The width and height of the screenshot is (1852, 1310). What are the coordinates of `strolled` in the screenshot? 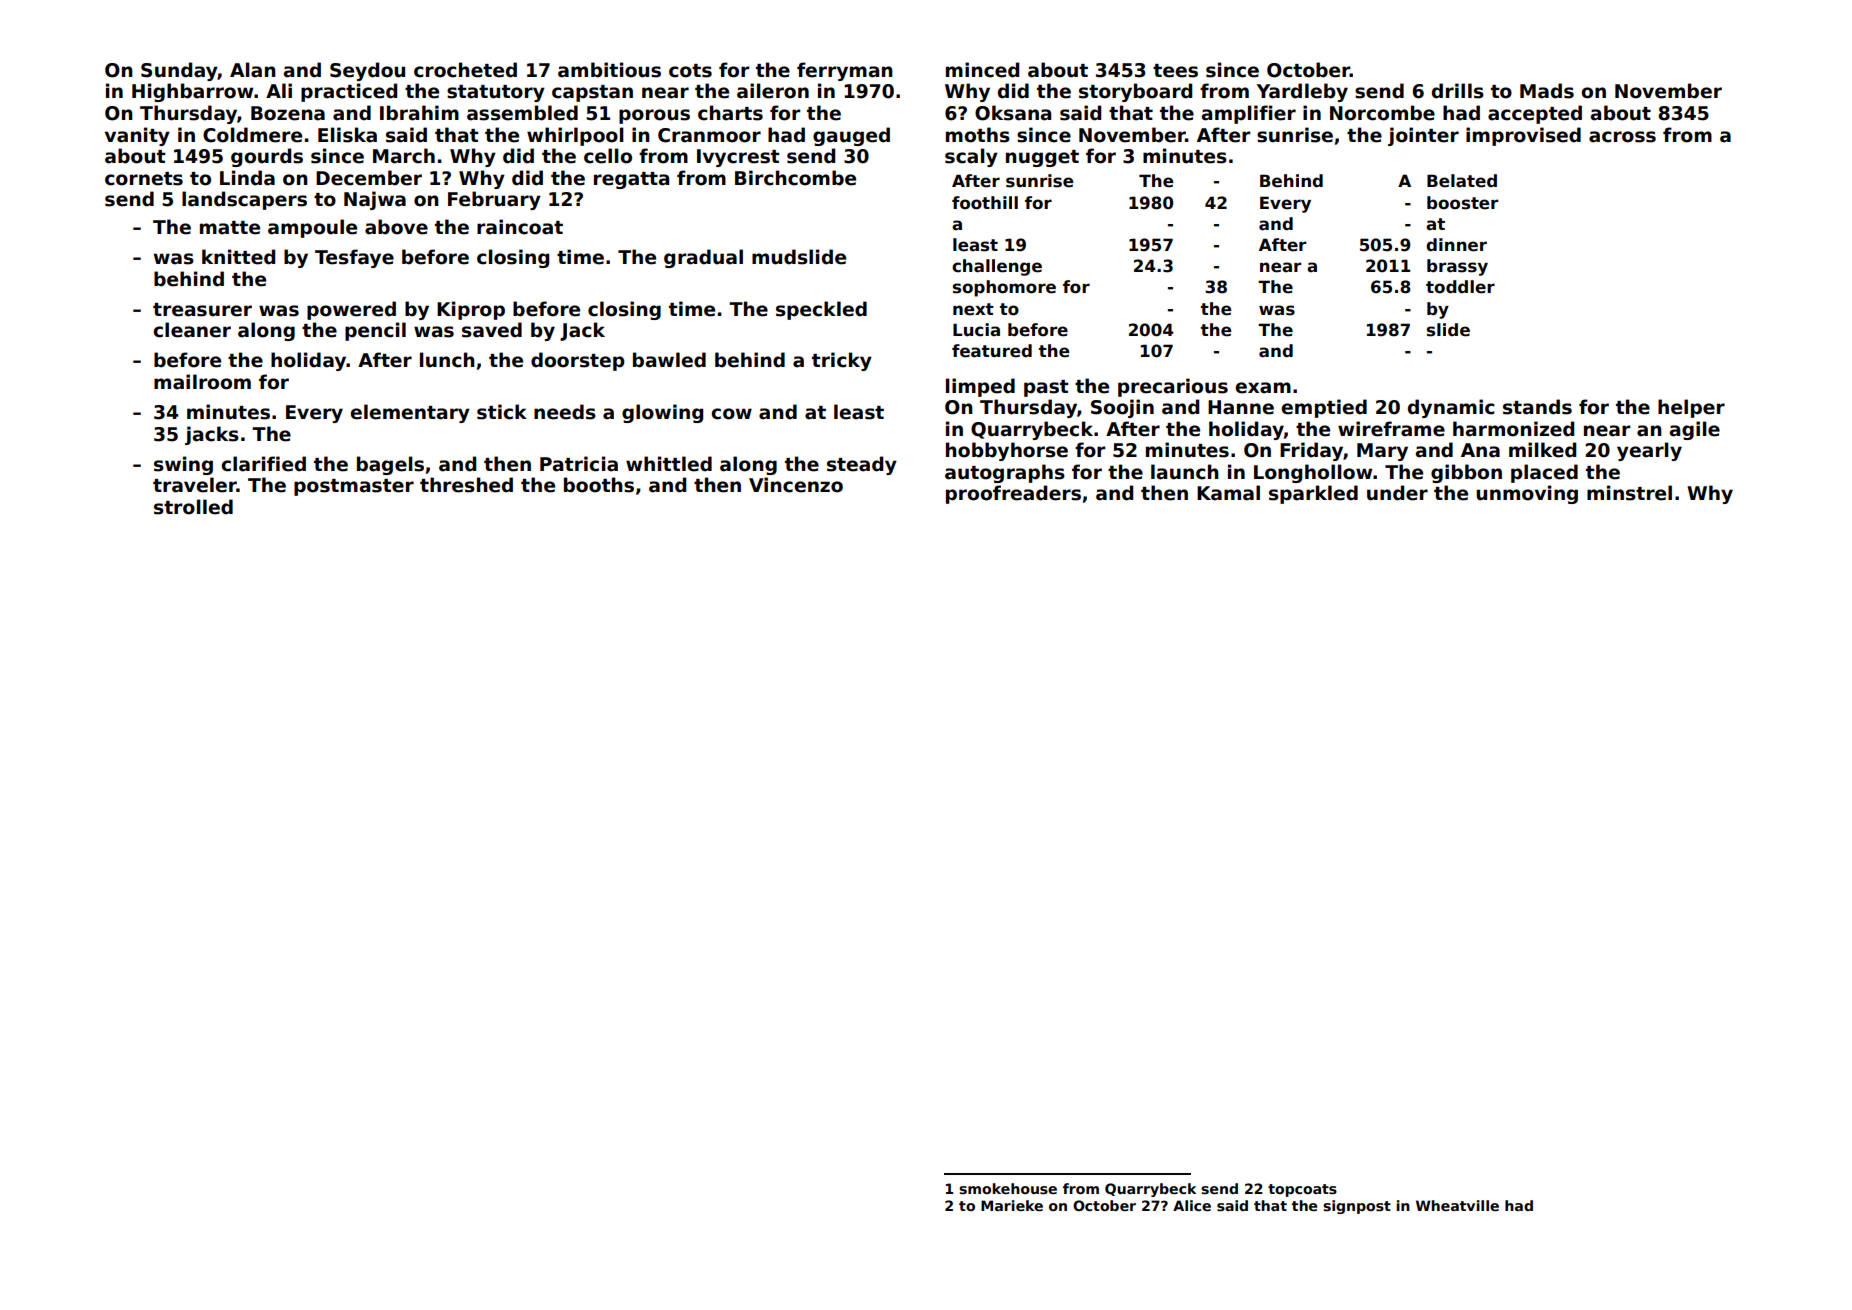 It's located at (193, 507).
